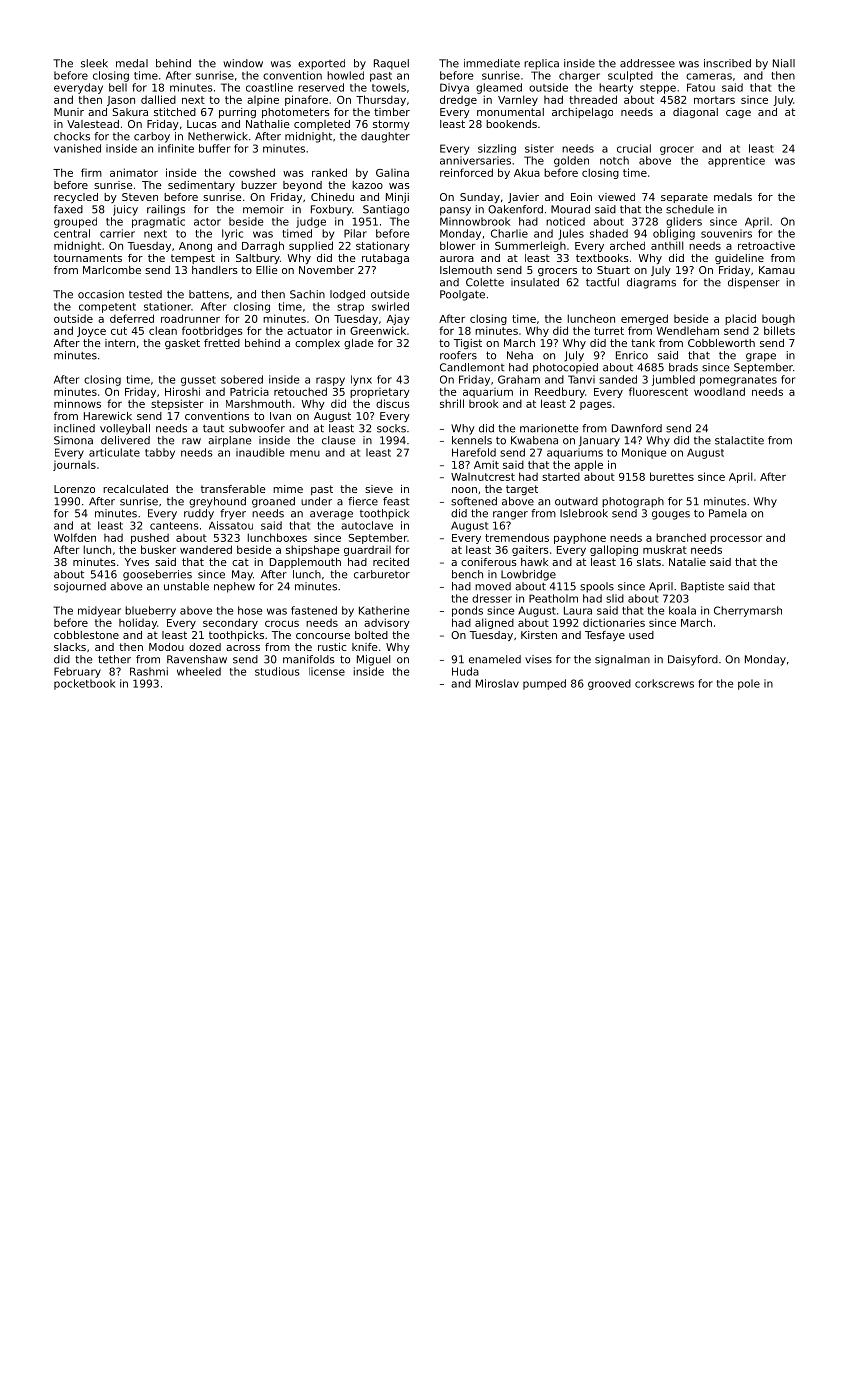 The width and height of the document is (849, 1400). I want to click on tether, so click(114, 659).
